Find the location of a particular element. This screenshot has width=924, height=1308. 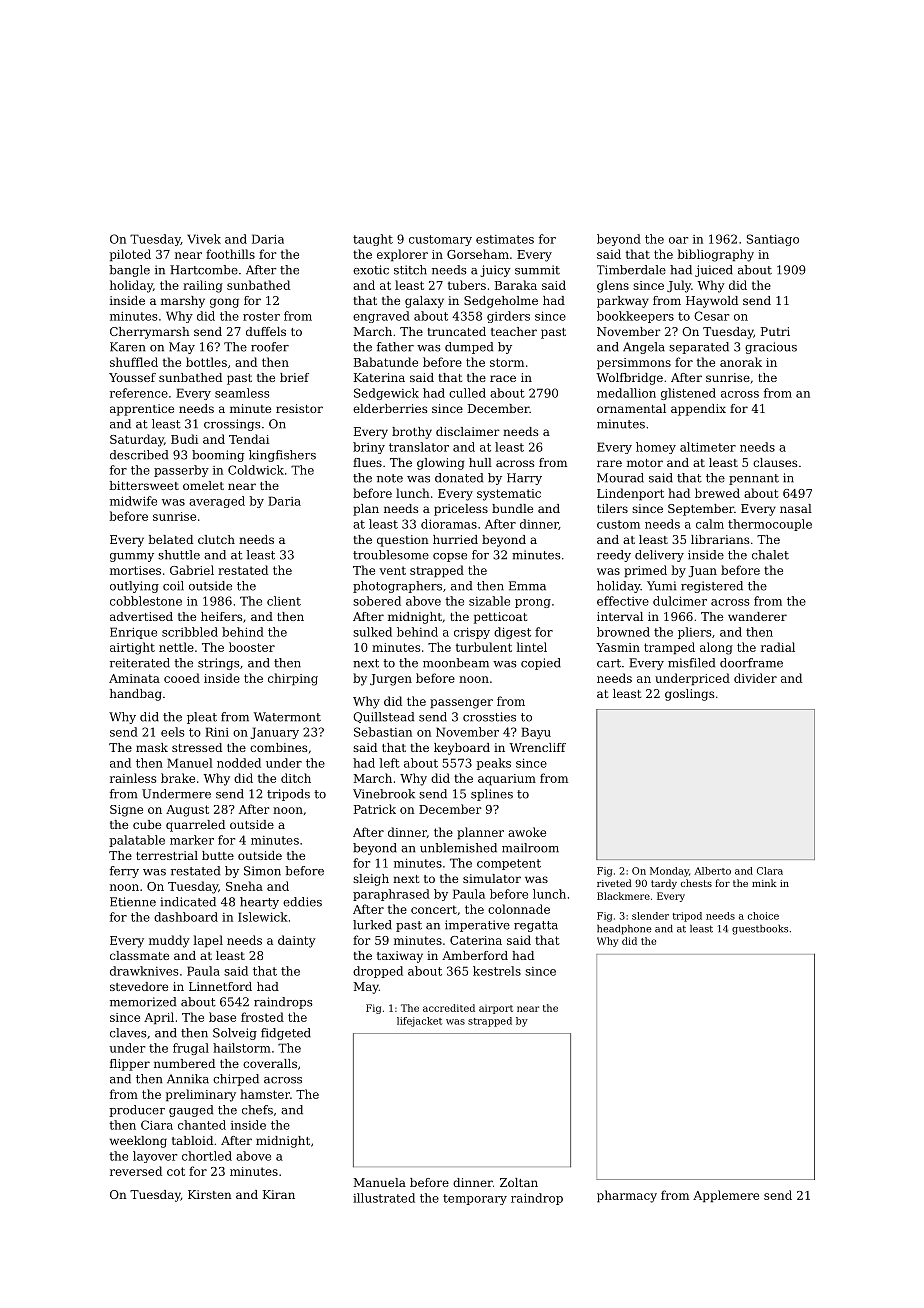

moonbeam is located at coordinates (456, 663).
